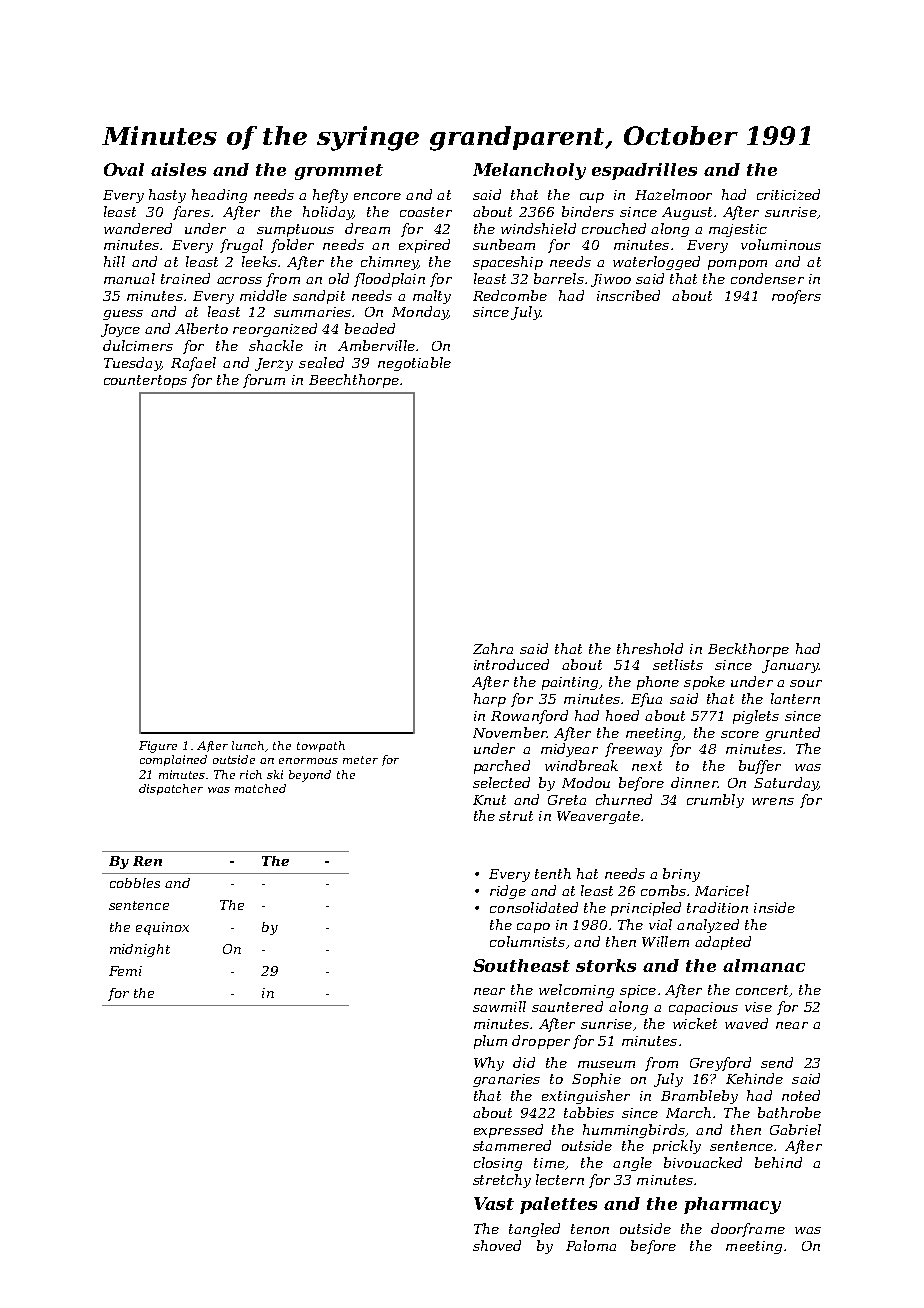  Describe the element at coordinates (553, 873) in the screenshot. I see `tenth` at that location.
